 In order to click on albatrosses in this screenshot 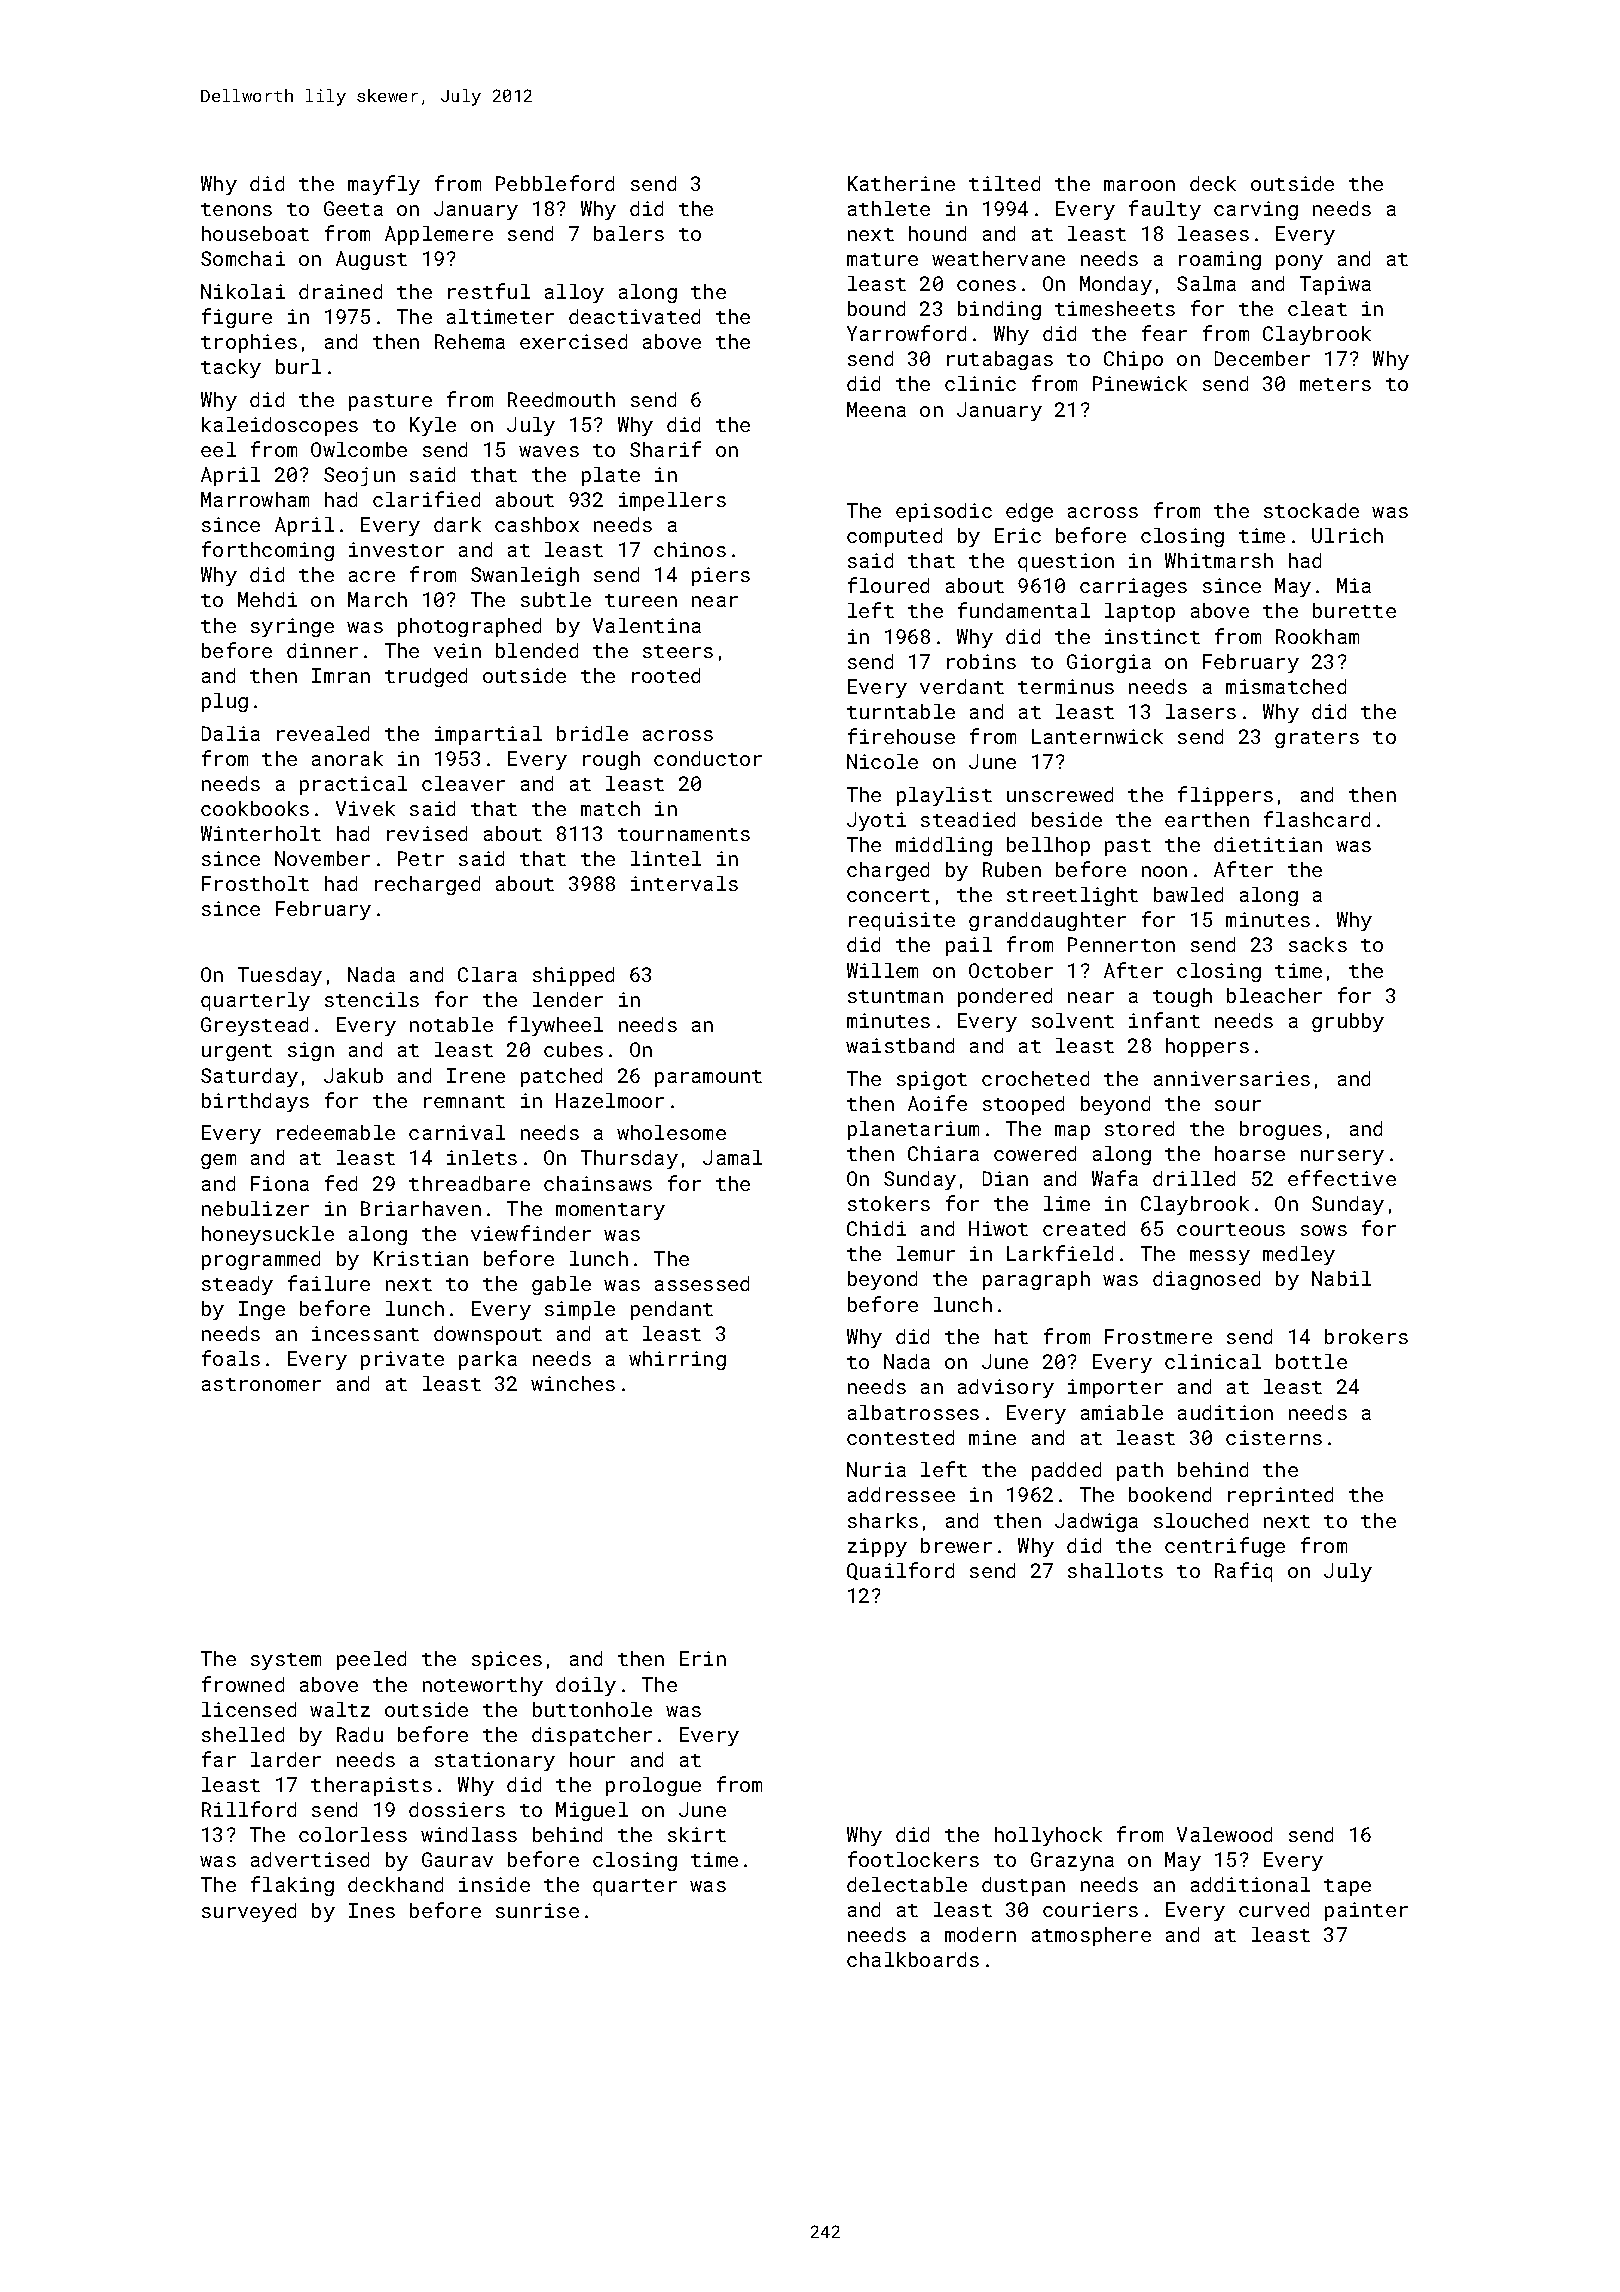, I will do `click(913, 1412)`.
